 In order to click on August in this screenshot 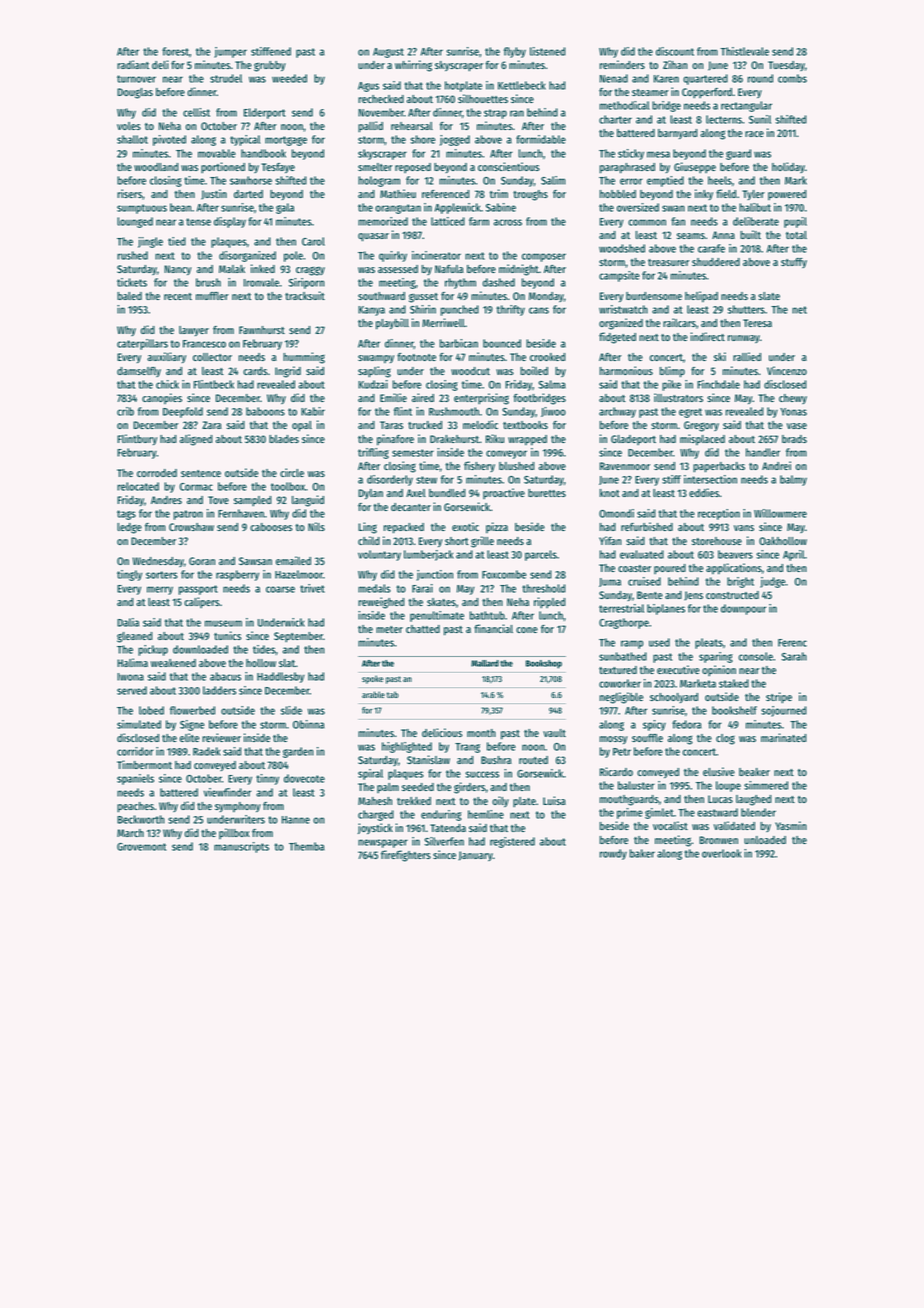, I will do `click(388, 53)`.
